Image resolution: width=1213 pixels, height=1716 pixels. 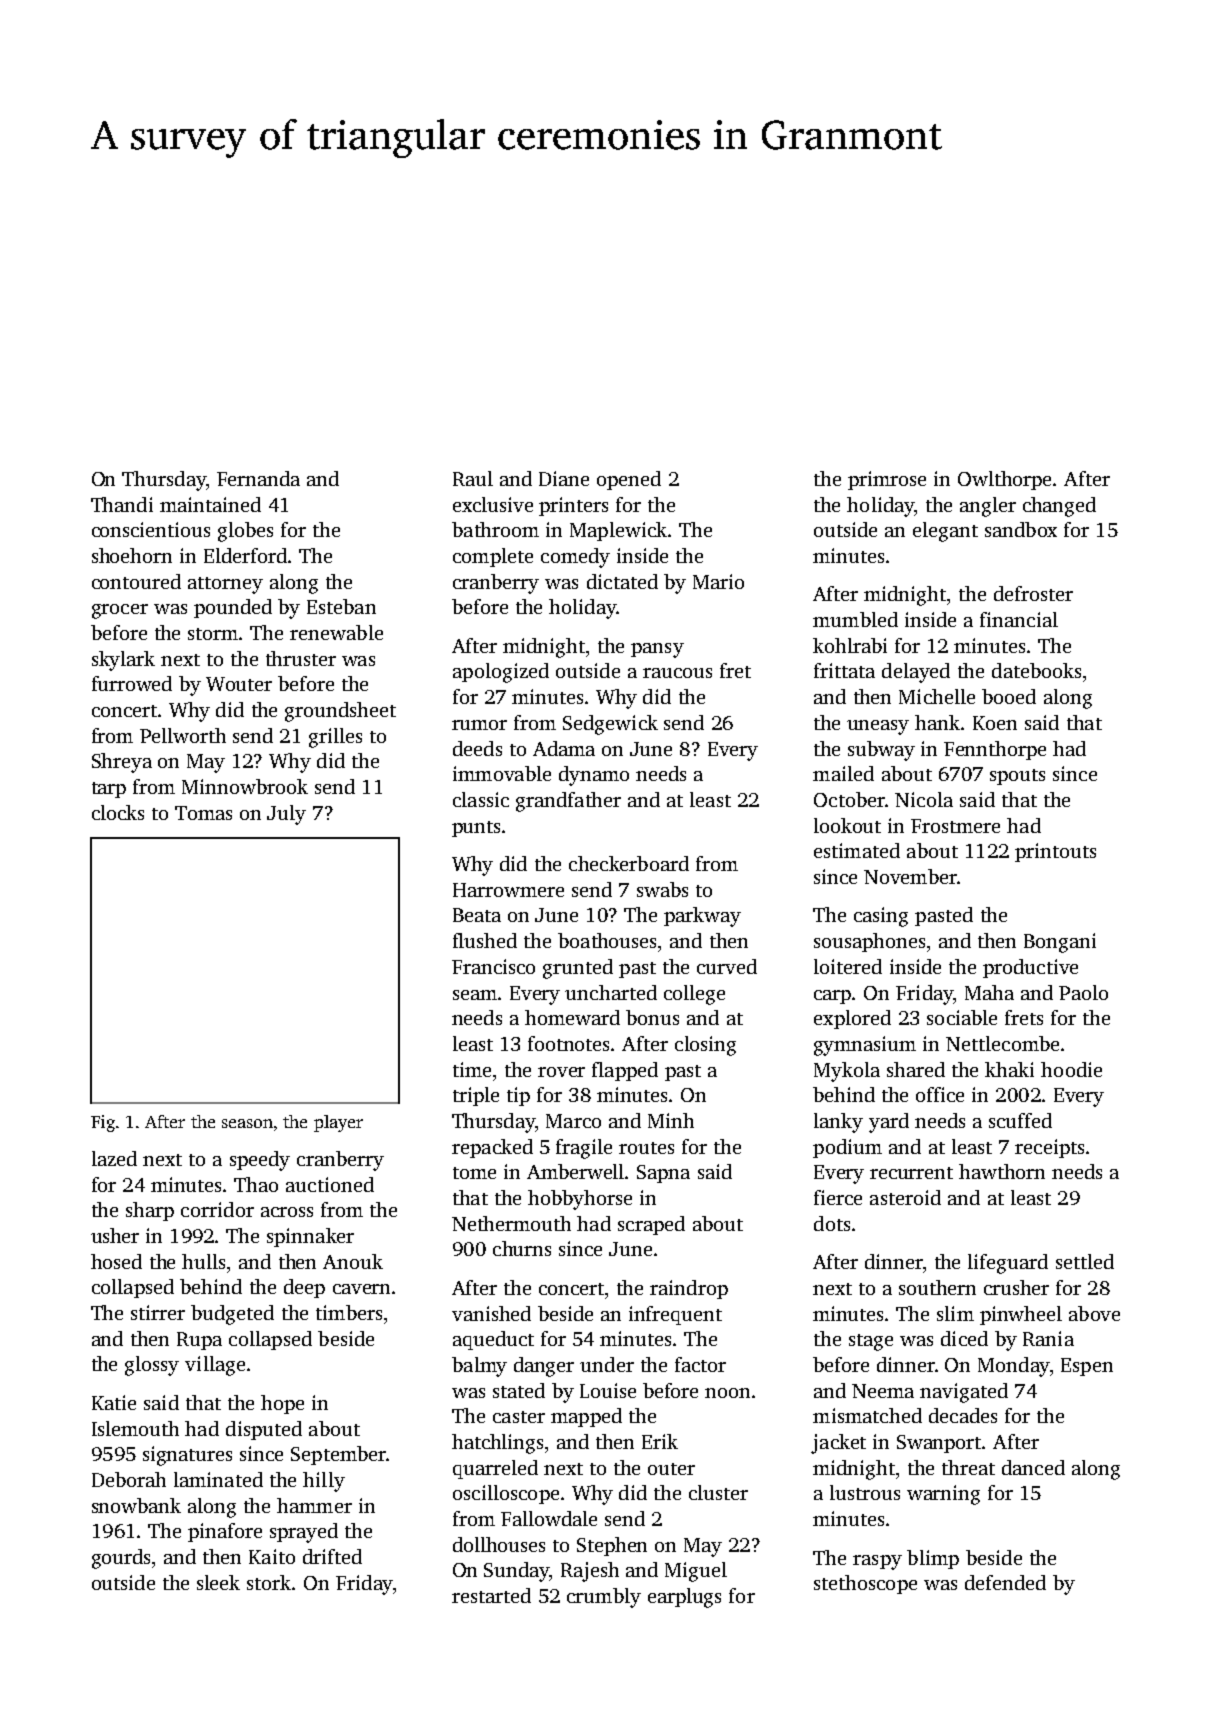 What do you see at coordinates (662, 889) in the screenshot?
I see `swabs` at bounding box center [662, 889].
